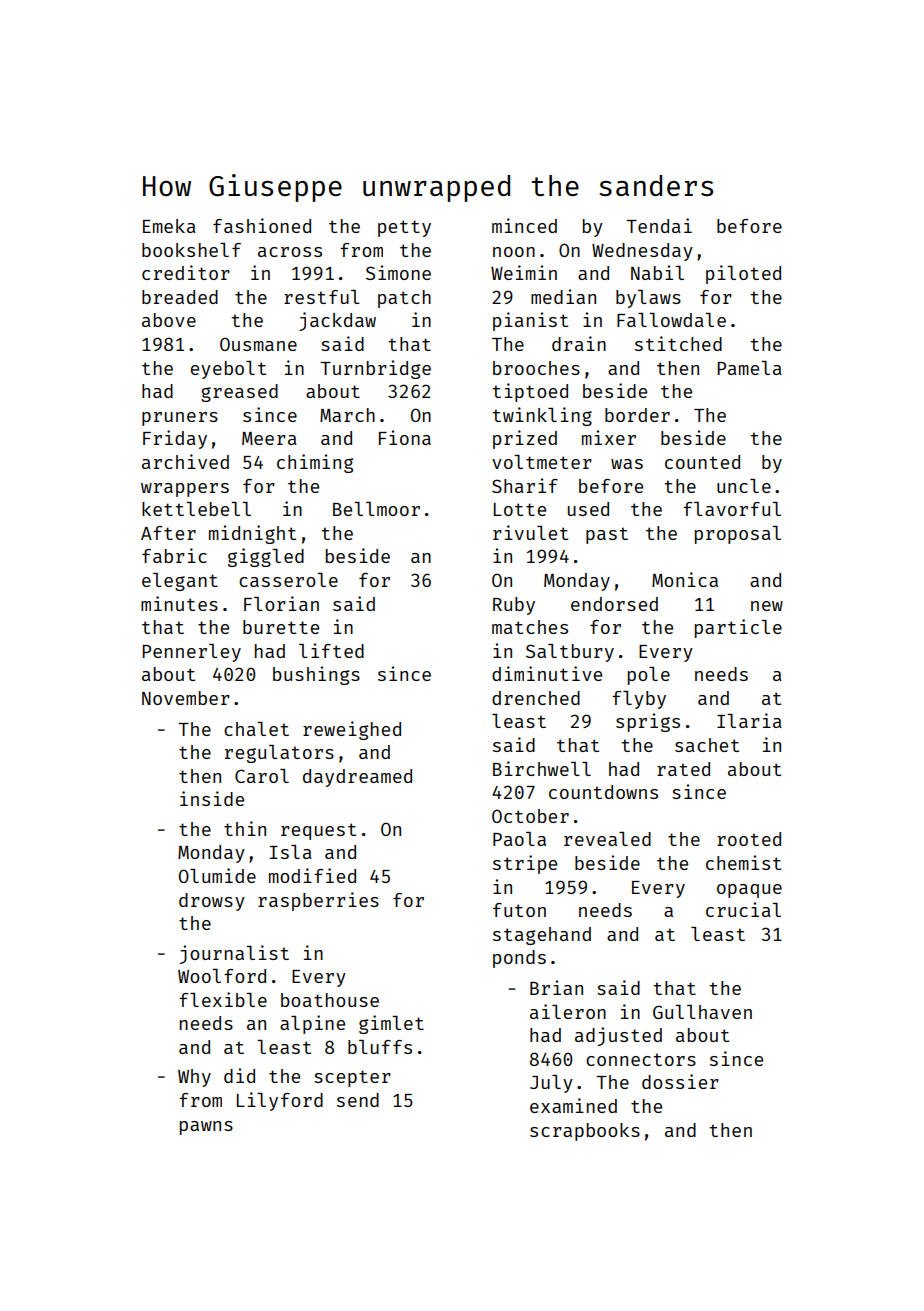 The width and height of the screenshot is (924, 1311). What do you see at coordinates (551, 1084) in the screenshot?
I see `July` at bounding box center [551, 1084].
